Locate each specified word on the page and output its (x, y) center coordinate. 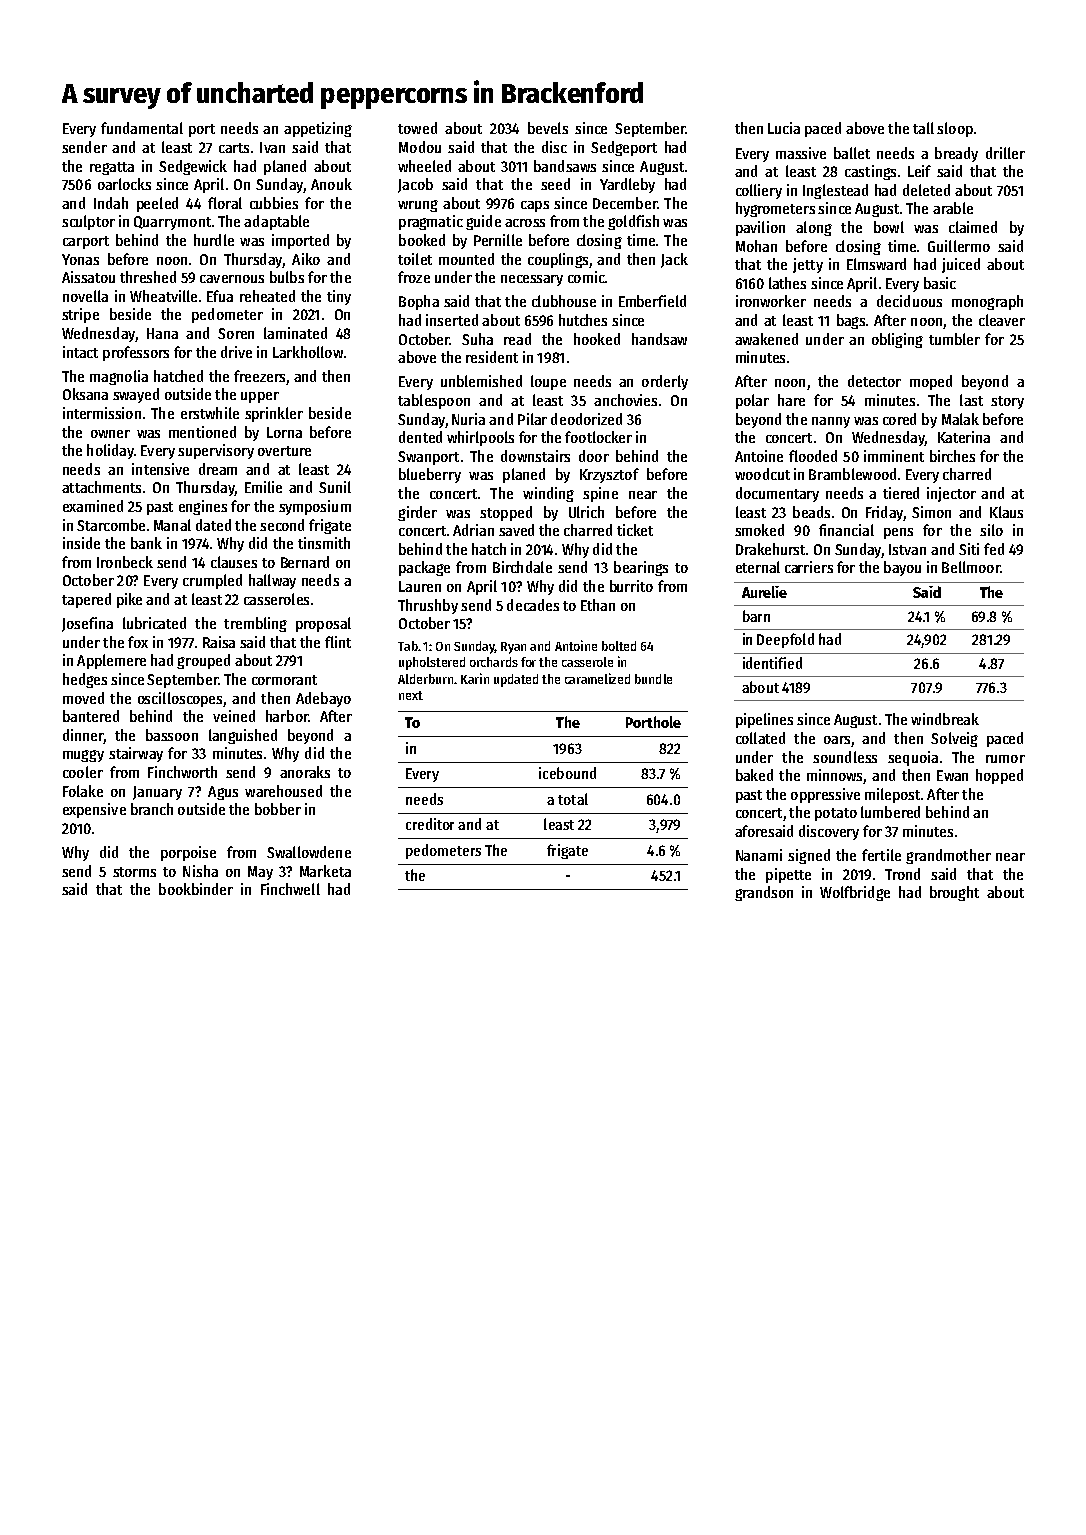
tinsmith (324, 543)
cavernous (232, 279)
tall (923, 128)
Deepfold (785, 640)
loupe (548, 382)
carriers (809, 567)
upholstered (432, 663)
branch (152, 809)
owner (110, 434)
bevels (548, 128)
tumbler (954, 339)
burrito (631, 586)
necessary (532, 280)
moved (83, 698)
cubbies (274, 203)
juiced (961, 265)
